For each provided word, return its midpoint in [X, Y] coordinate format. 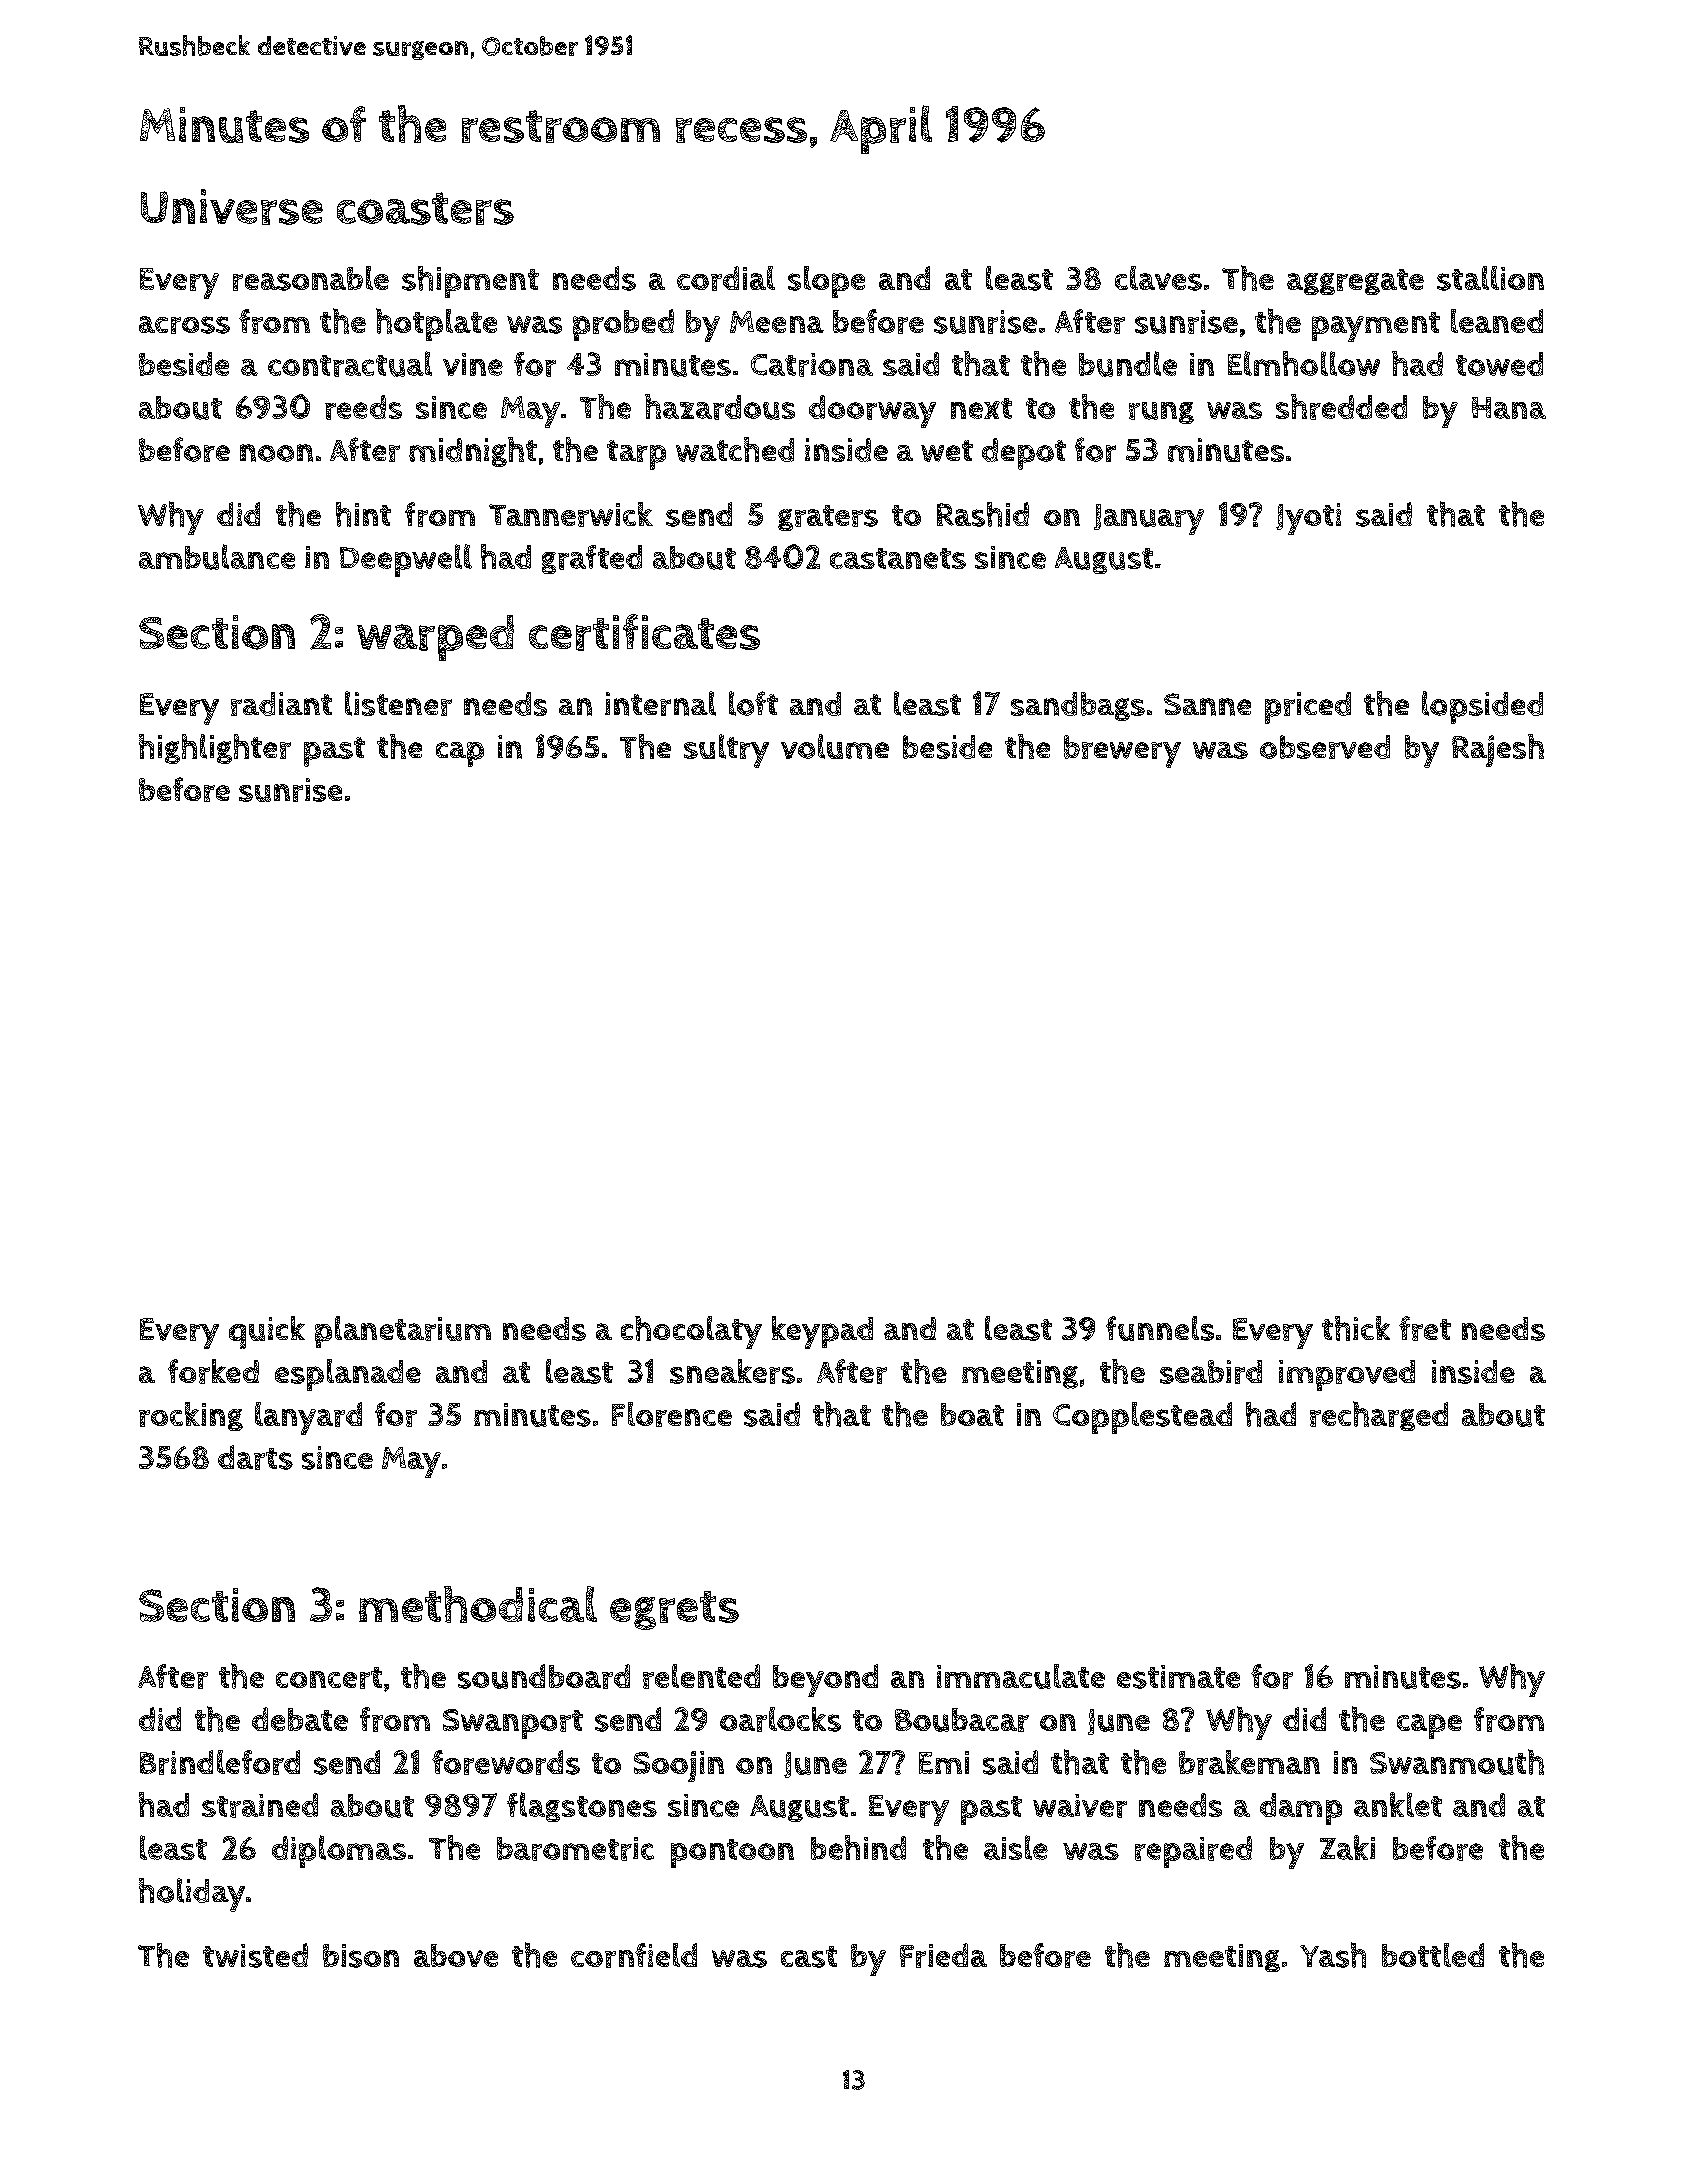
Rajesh [1498, 750]
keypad [822, 1332]
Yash [1333, 1955]
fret [1425, 1328]
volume [835, 746]
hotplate [436, 324]
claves [1158, 278]
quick [267, 1332]
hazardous [720, 407]
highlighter [215, 749]
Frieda [943, 1955]
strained [260, 1805]
